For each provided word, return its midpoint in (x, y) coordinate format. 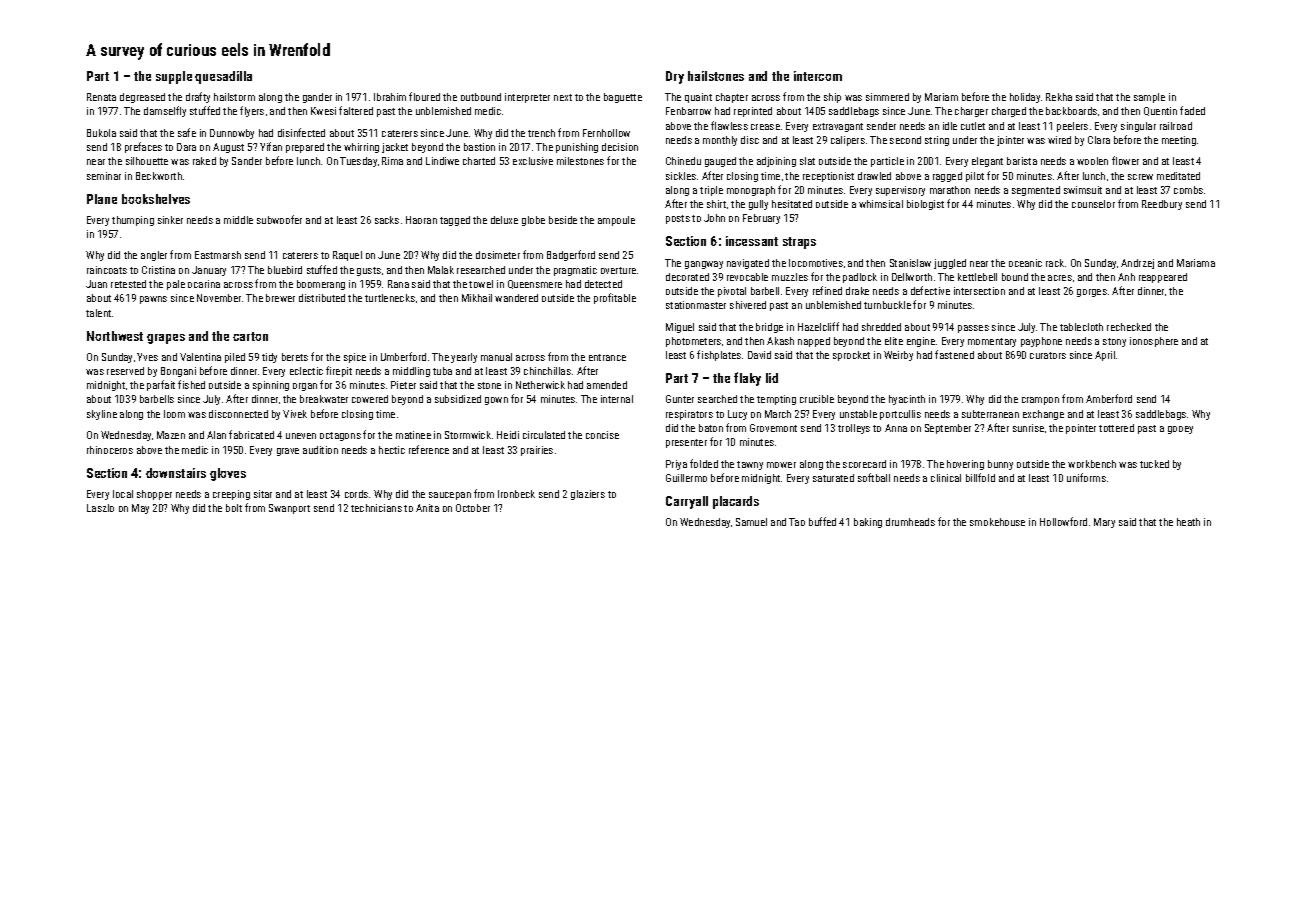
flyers (252, 111)
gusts (369, 271)
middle (238, 220)
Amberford (1109, 398)
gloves (228, 474)
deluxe (504, 220)
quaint (698, 98)
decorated (687, 277)
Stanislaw (910, 263)
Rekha (1059, 97)
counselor (1093, 204)
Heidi (508, 435)
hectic (392, 450)
